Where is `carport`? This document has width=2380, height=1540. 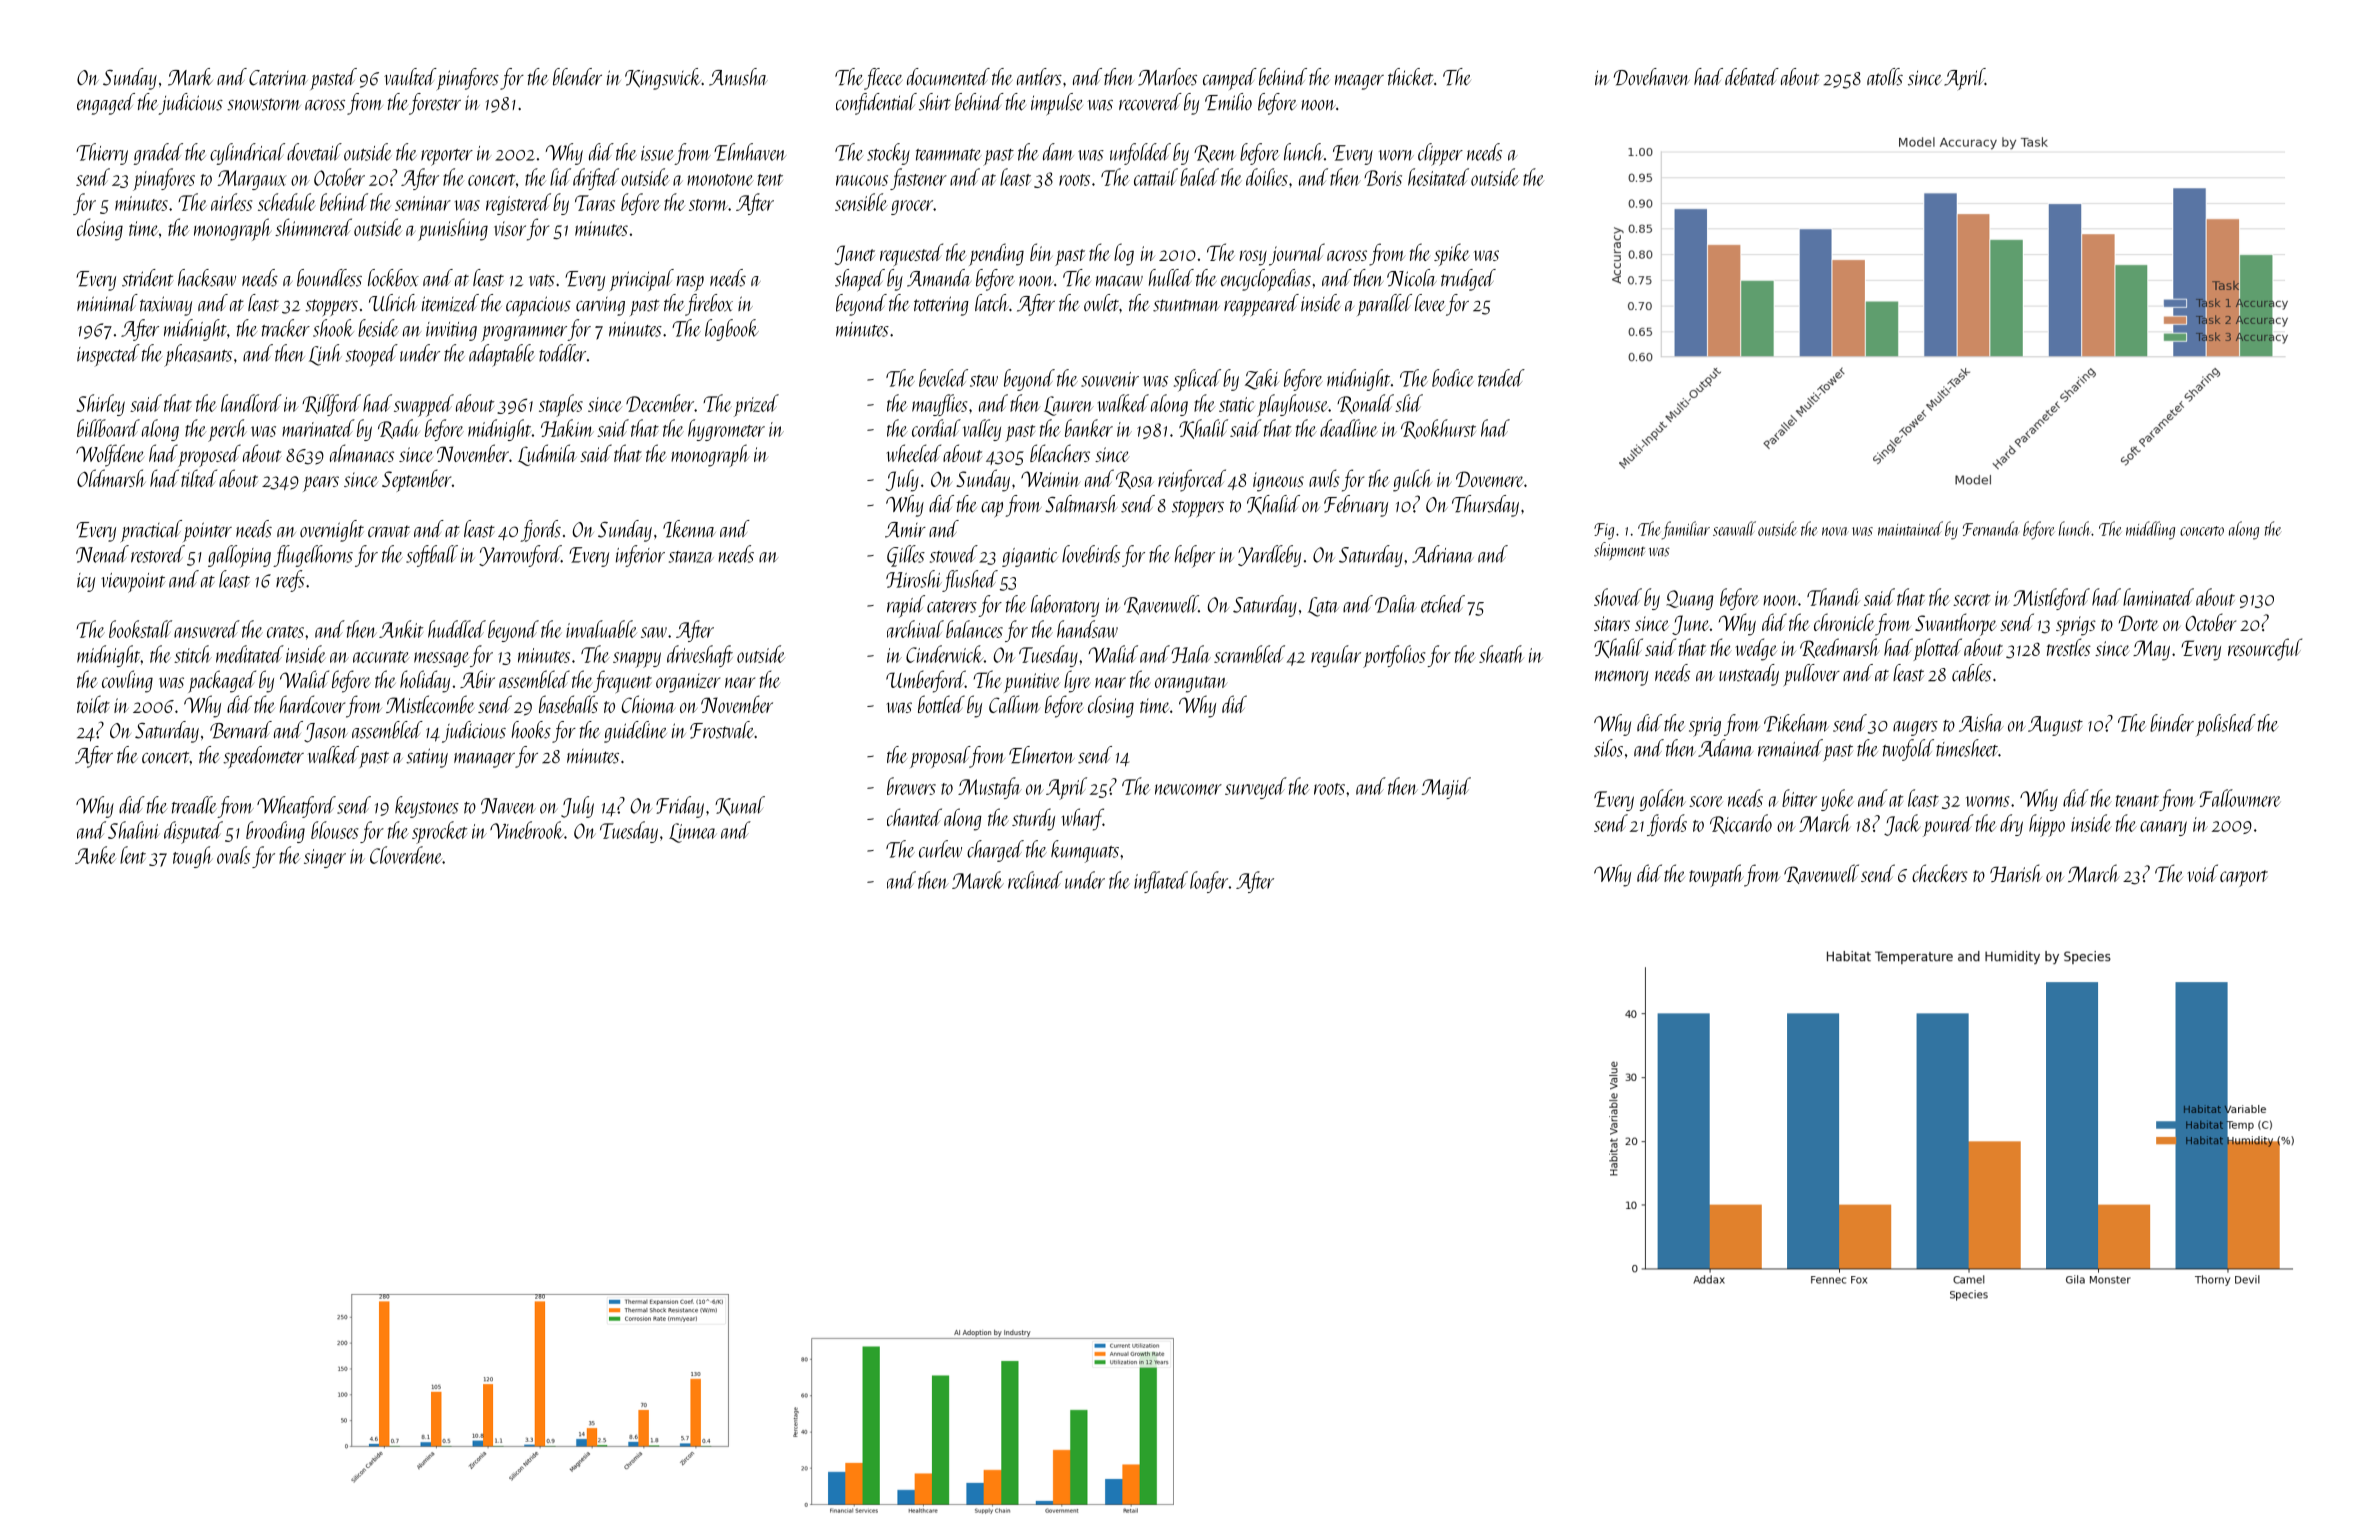
carport is located at coordinates (2244, 878).
